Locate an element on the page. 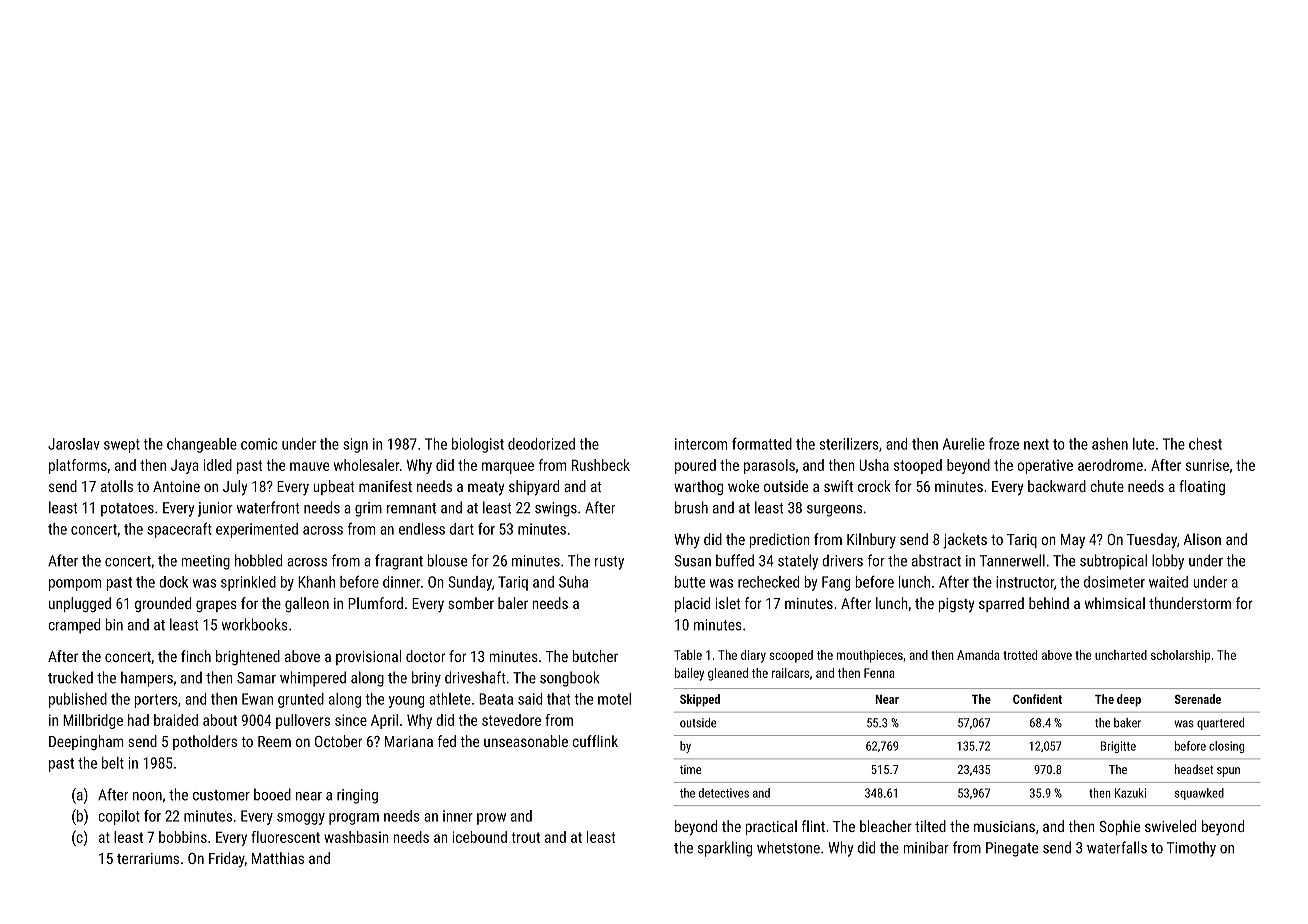 This page has height=924, width=1308. Pinegate is located at coordinates (1012, 849).
